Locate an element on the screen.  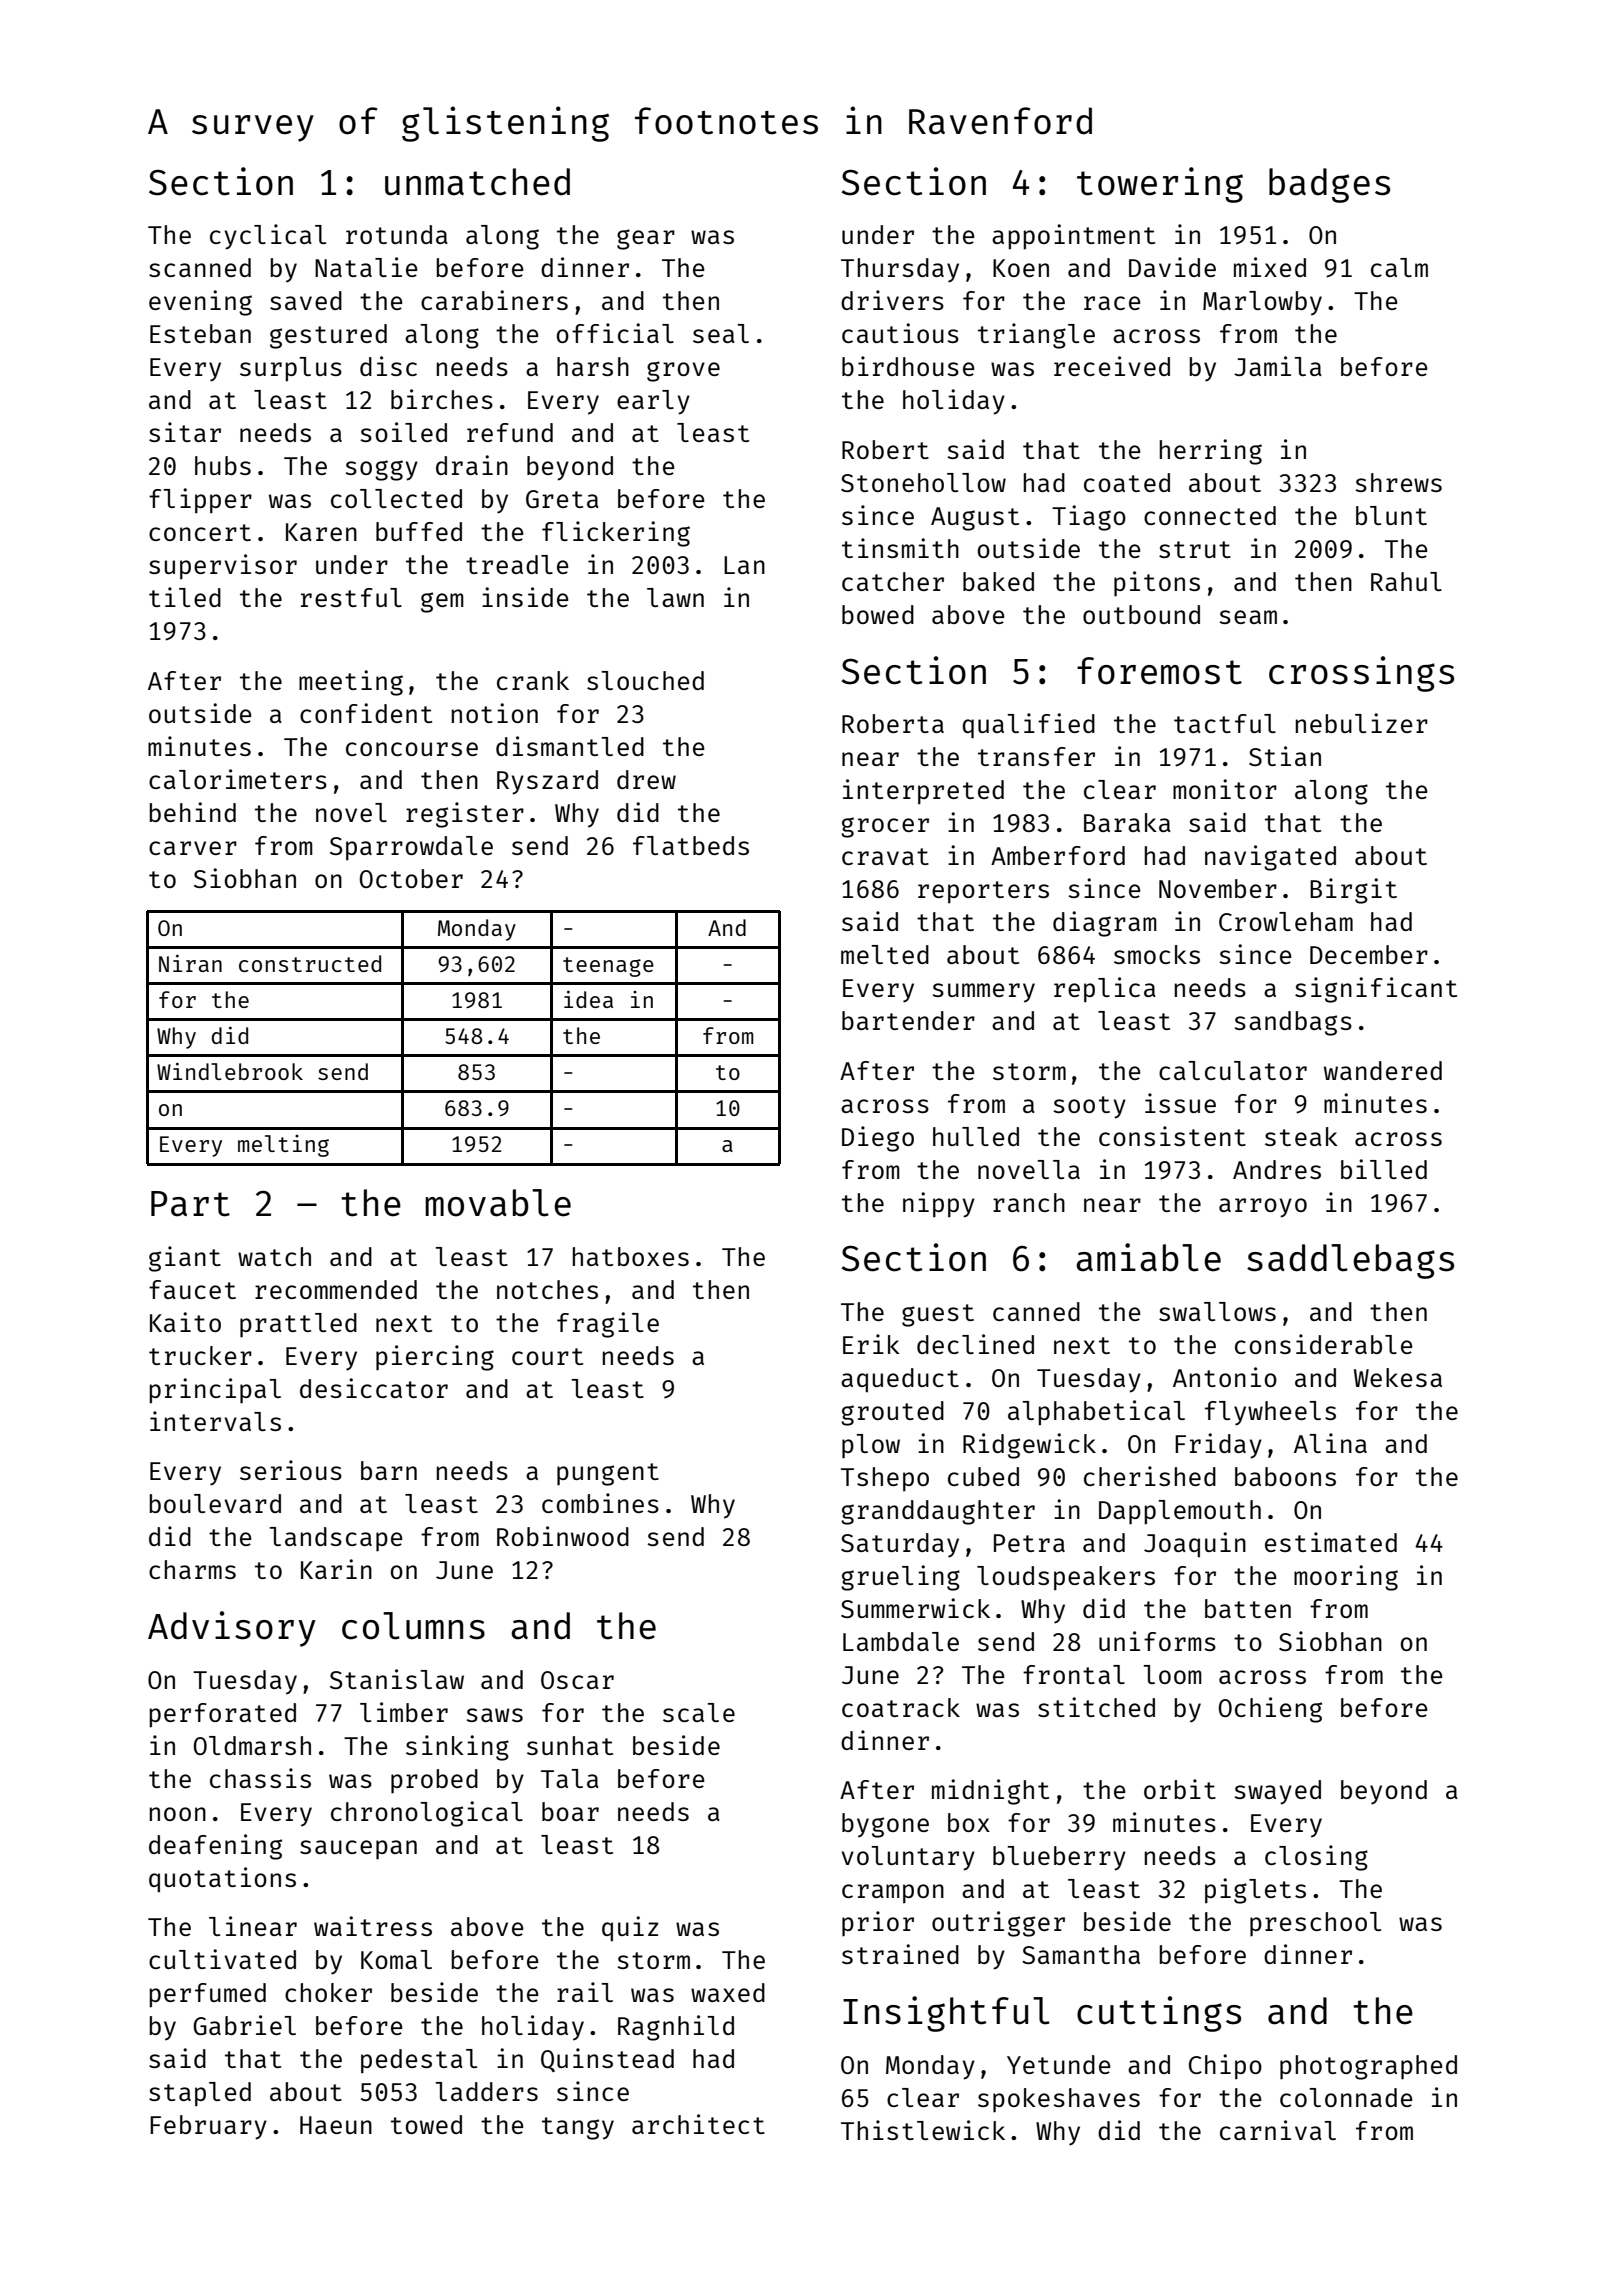
Thistlewick is located at coordinates (923, 2130).
